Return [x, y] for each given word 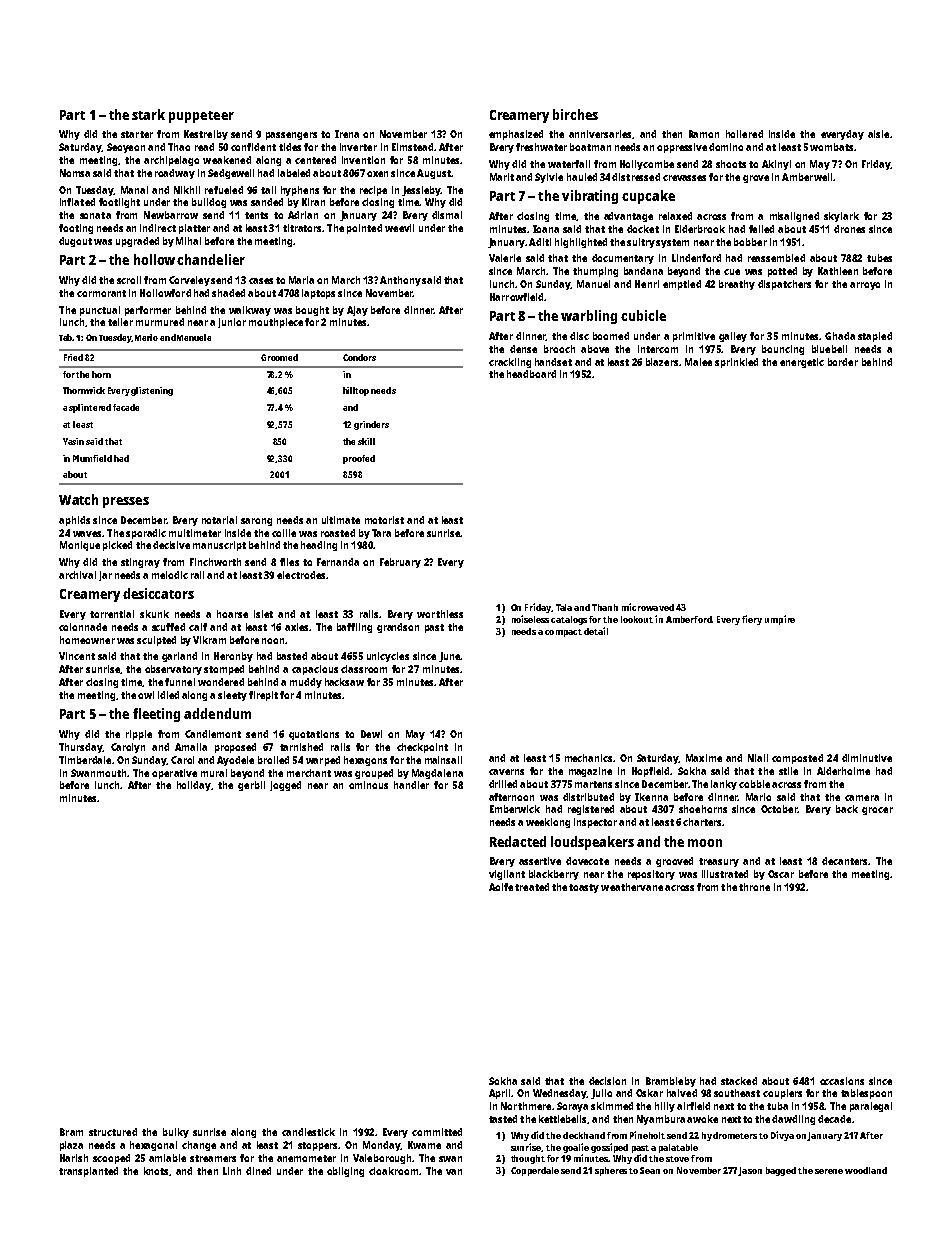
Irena [347, 134]
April [499, 1094]
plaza [71, 1146]
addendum [217, 713]
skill [366, 441]
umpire [780, 620]
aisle [878, 134]
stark [148, 114]
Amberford [689, 619]
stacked [739, 1081]
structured [113, 1132]
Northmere [526, 1106]
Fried [73, 357]
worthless [440, 614]
